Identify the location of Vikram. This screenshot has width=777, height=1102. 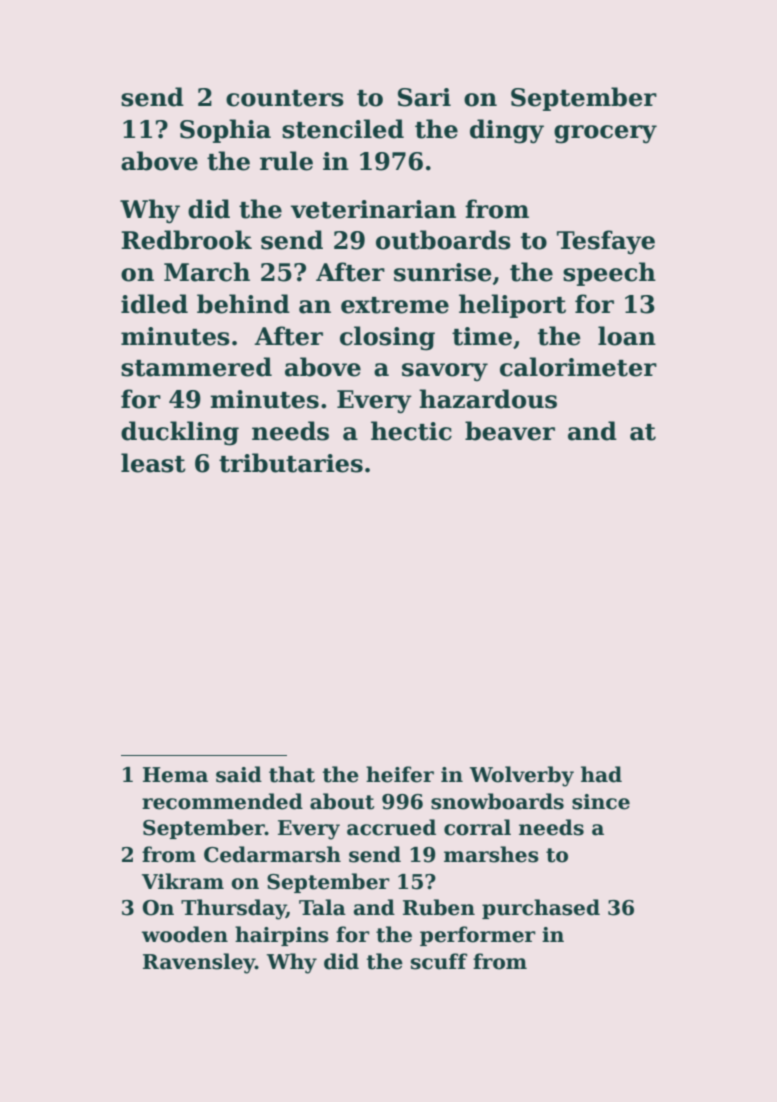
(183, 881).
